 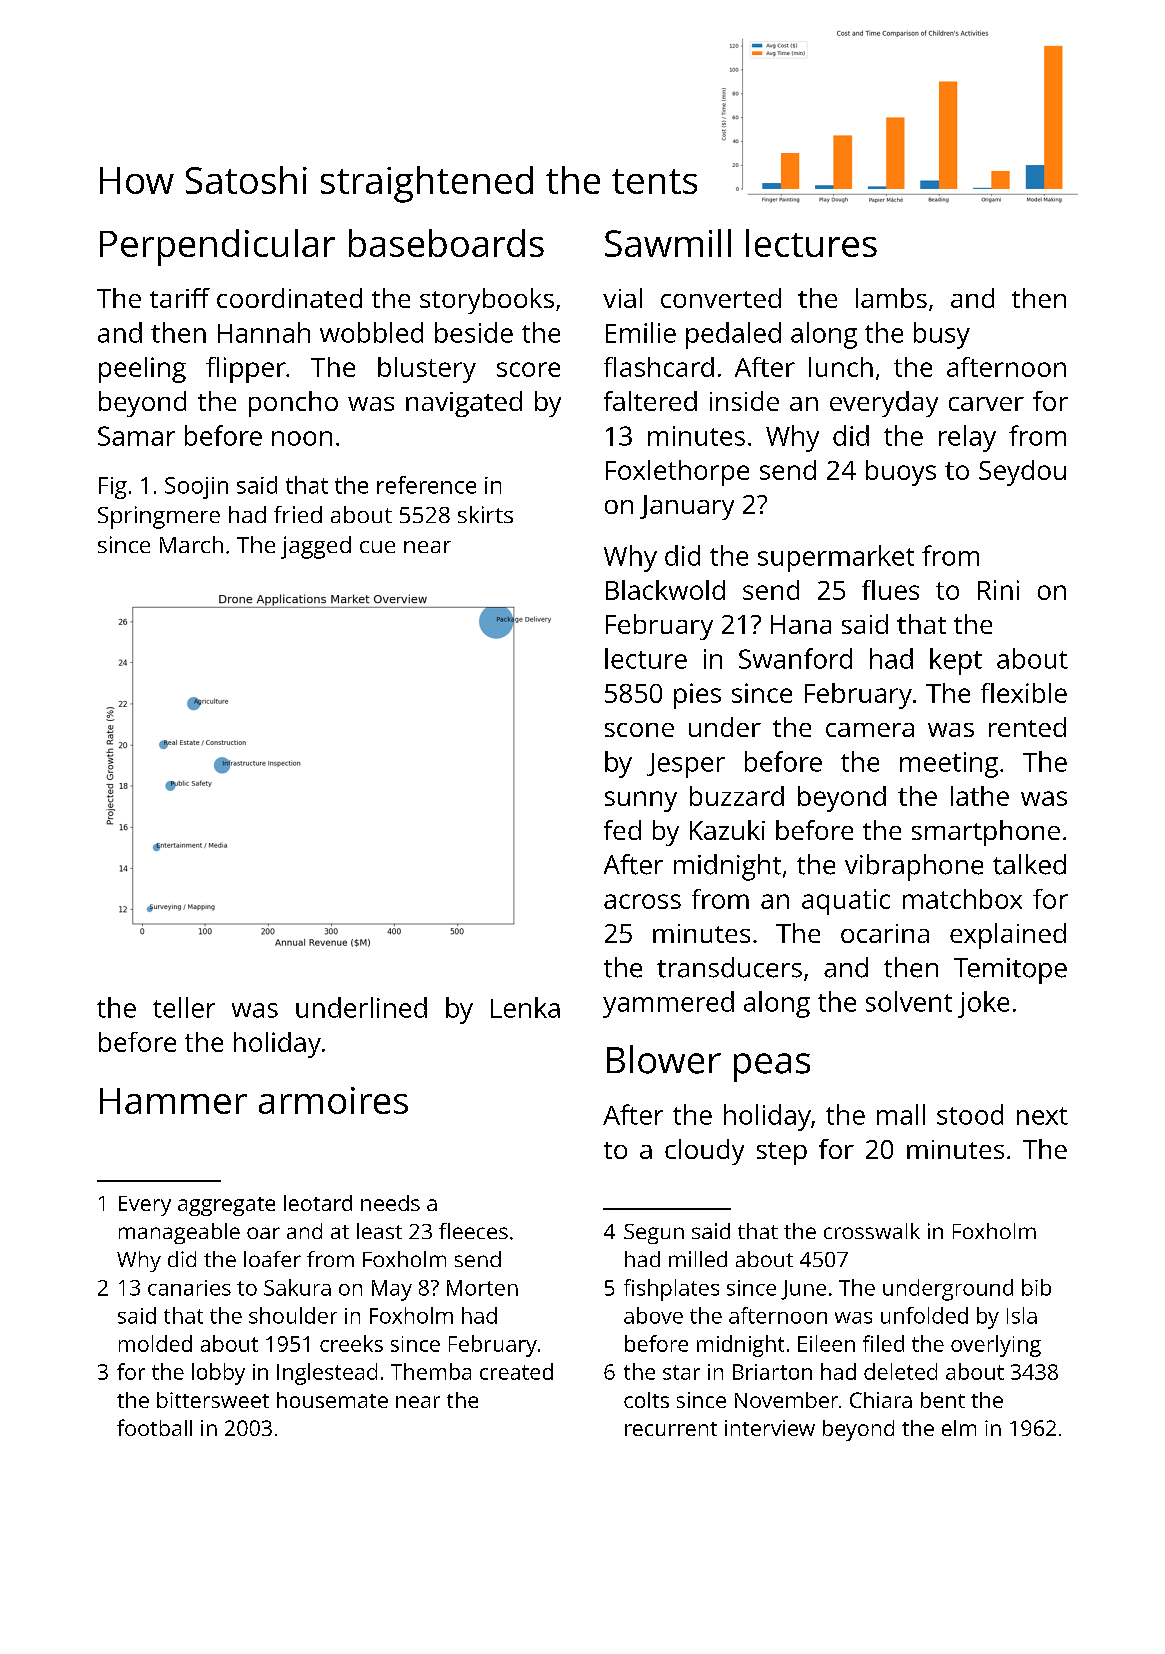 What do you see at coordinates (316, 547) in the screenshot?
I see `jagged` at bounding box center [316, 547].
